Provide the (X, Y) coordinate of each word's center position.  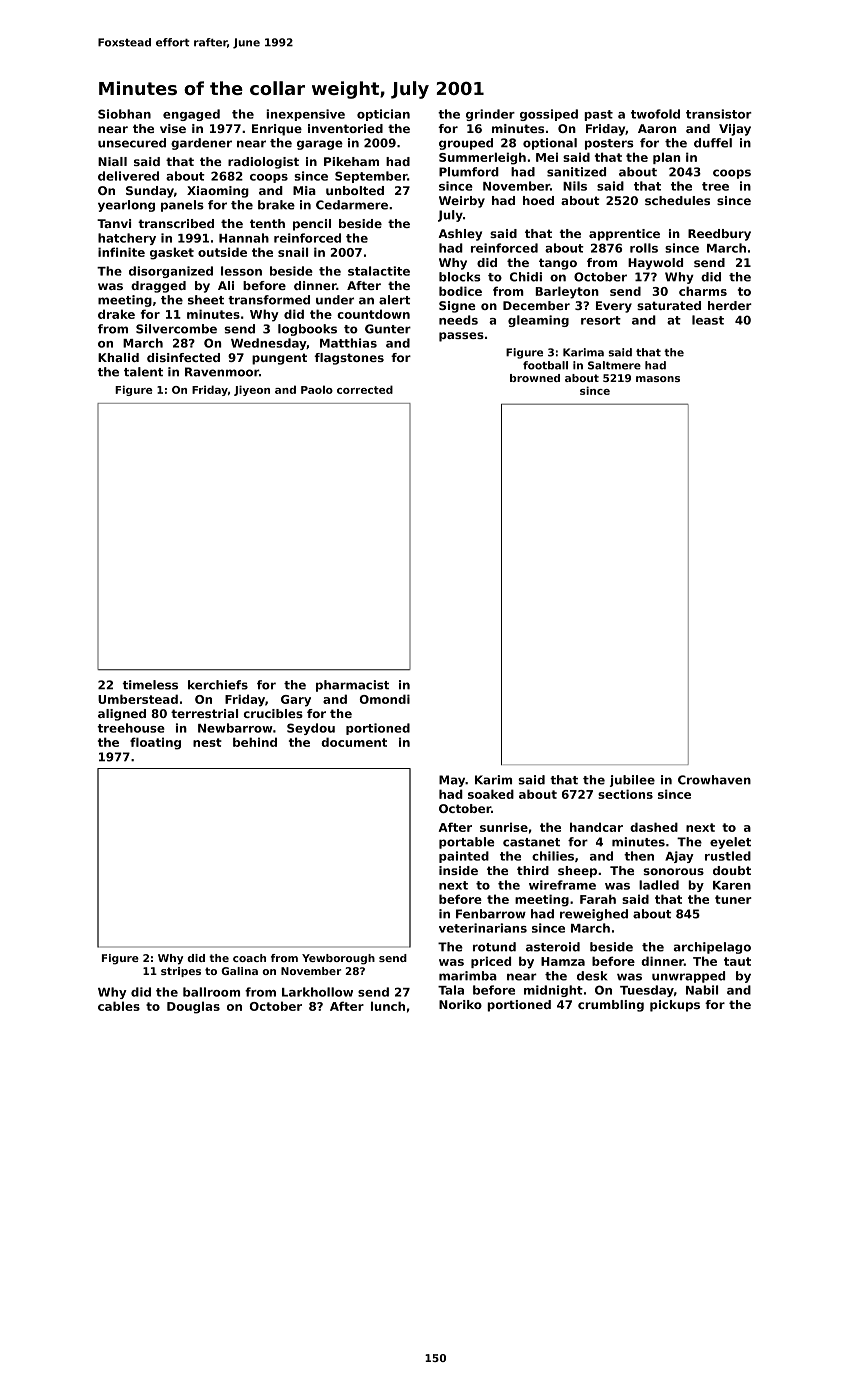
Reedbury (719, 235)
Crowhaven (714, 780)
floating (155, 743)
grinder (490, 115)
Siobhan (124, 114)
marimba (468, 976)
